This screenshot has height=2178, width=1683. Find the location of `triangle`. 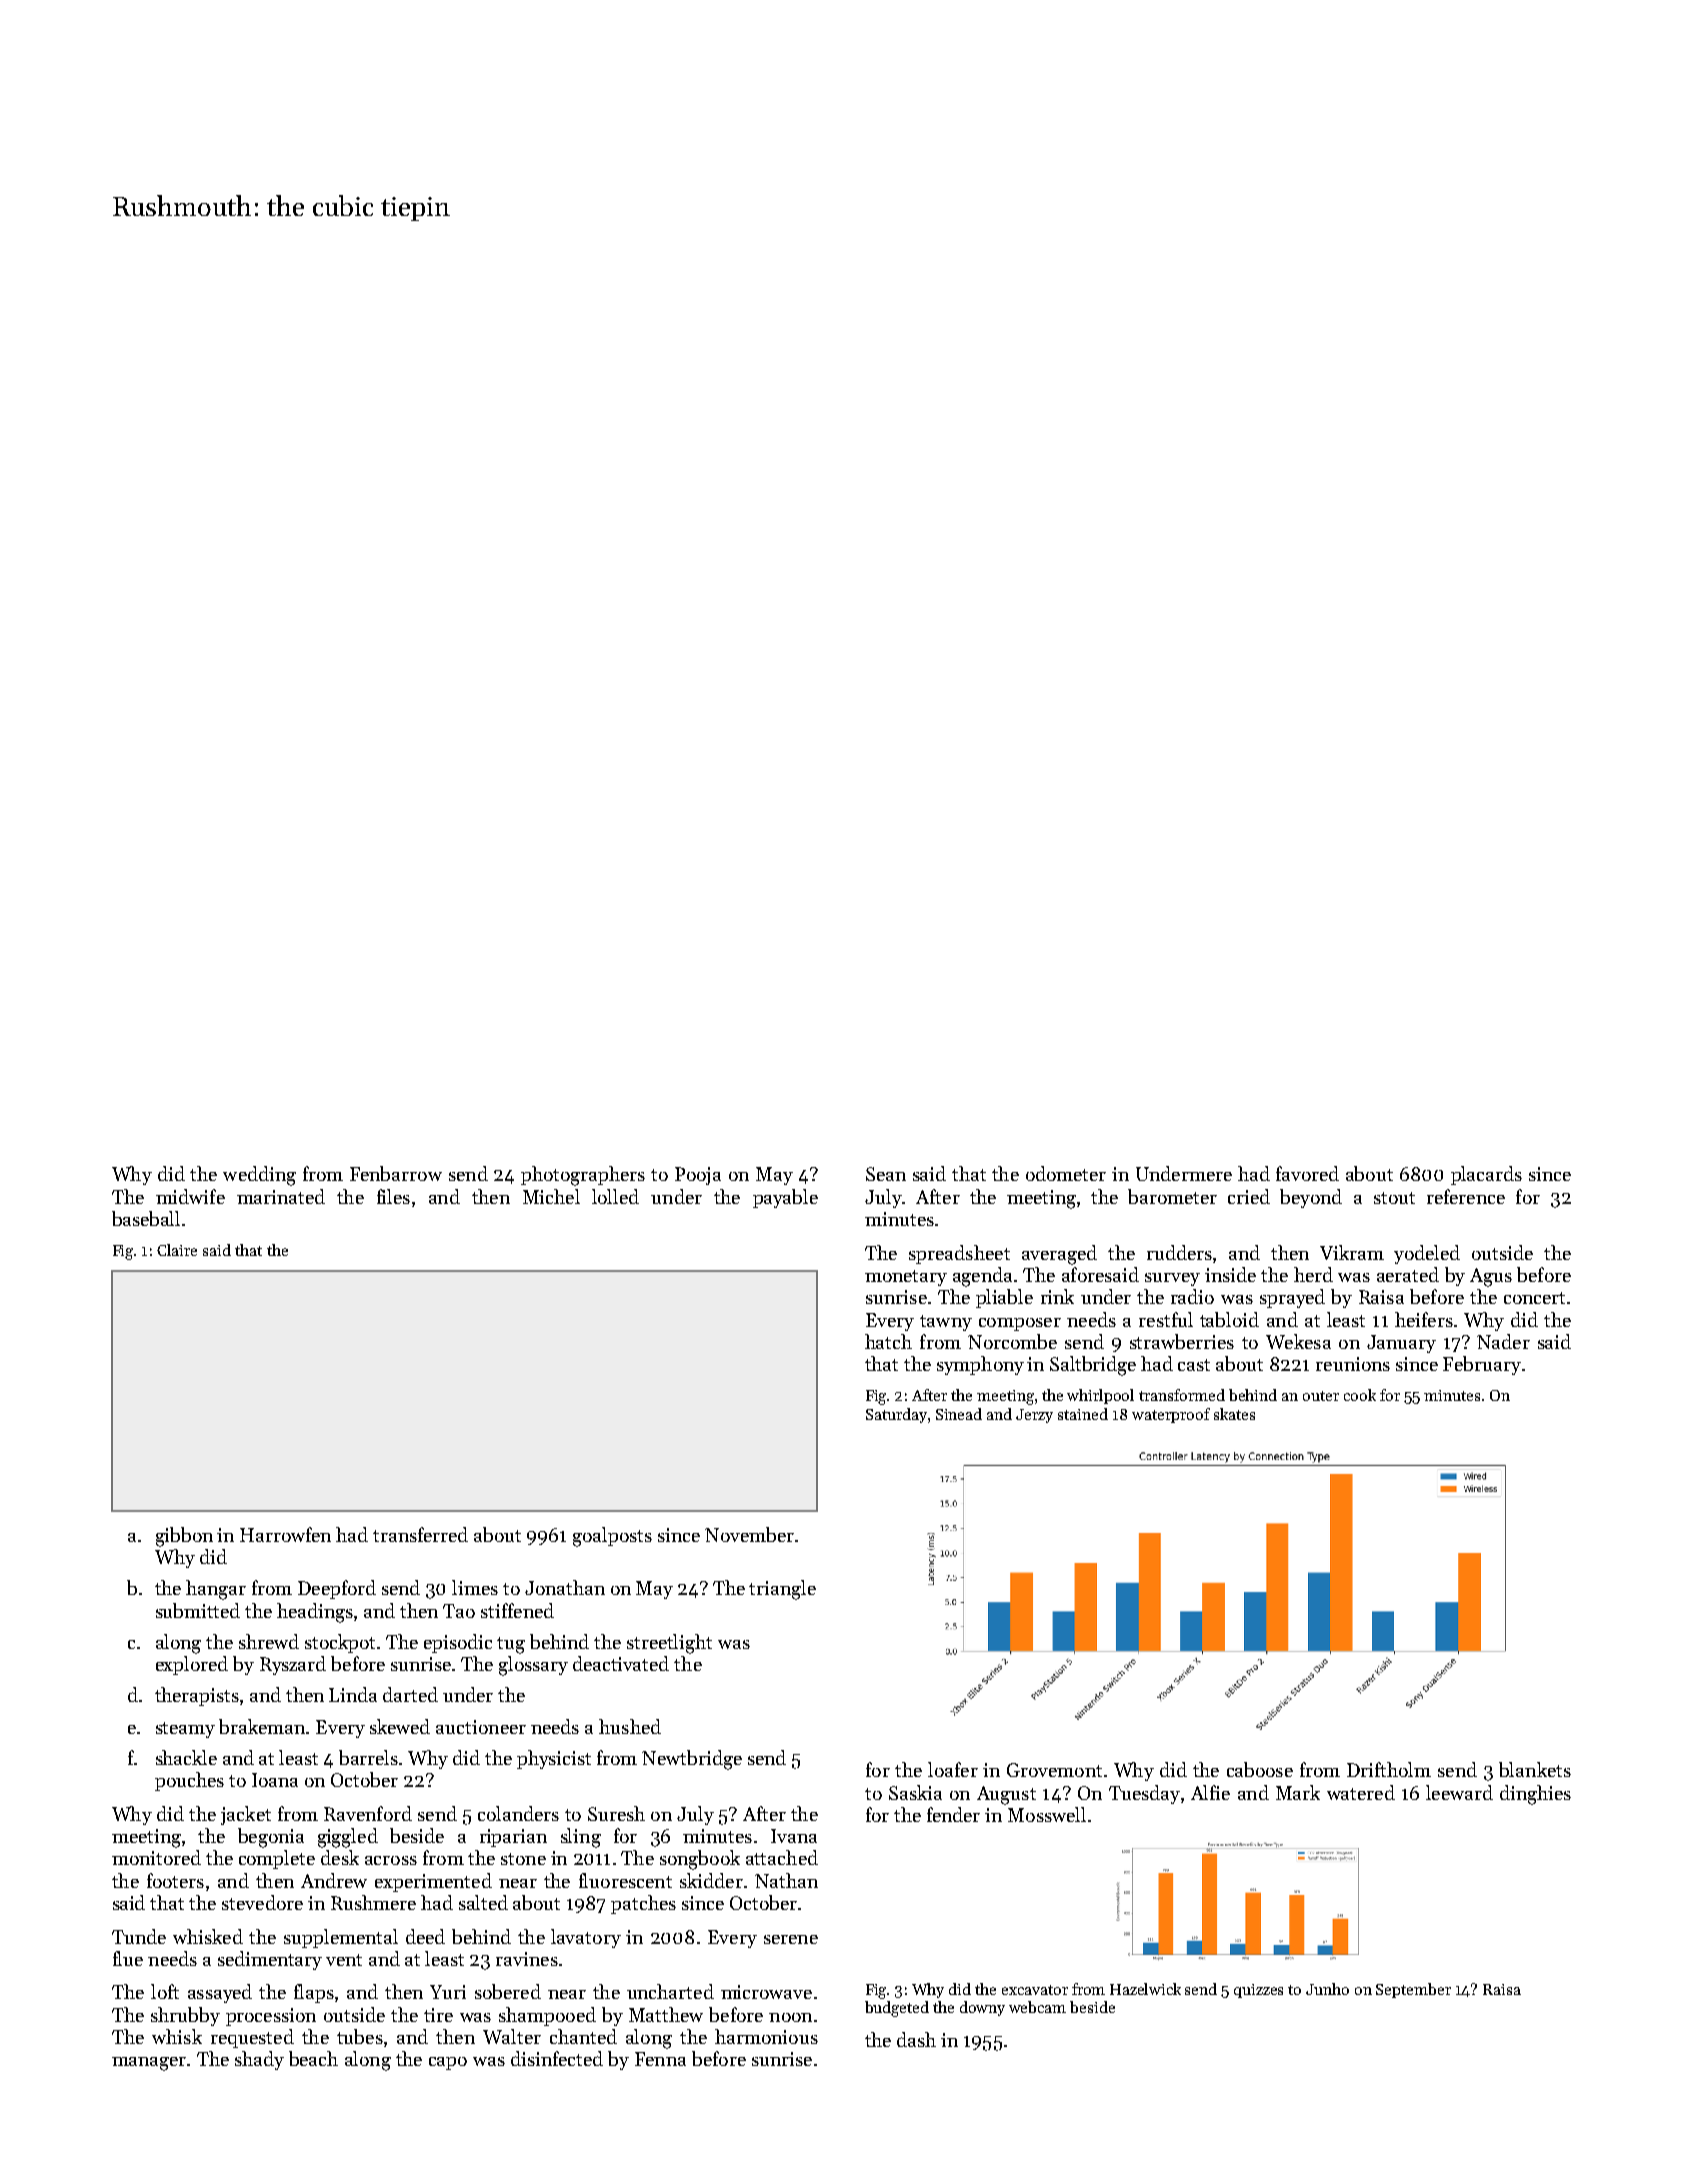

triangle is located at coordinates (782, 1590).
